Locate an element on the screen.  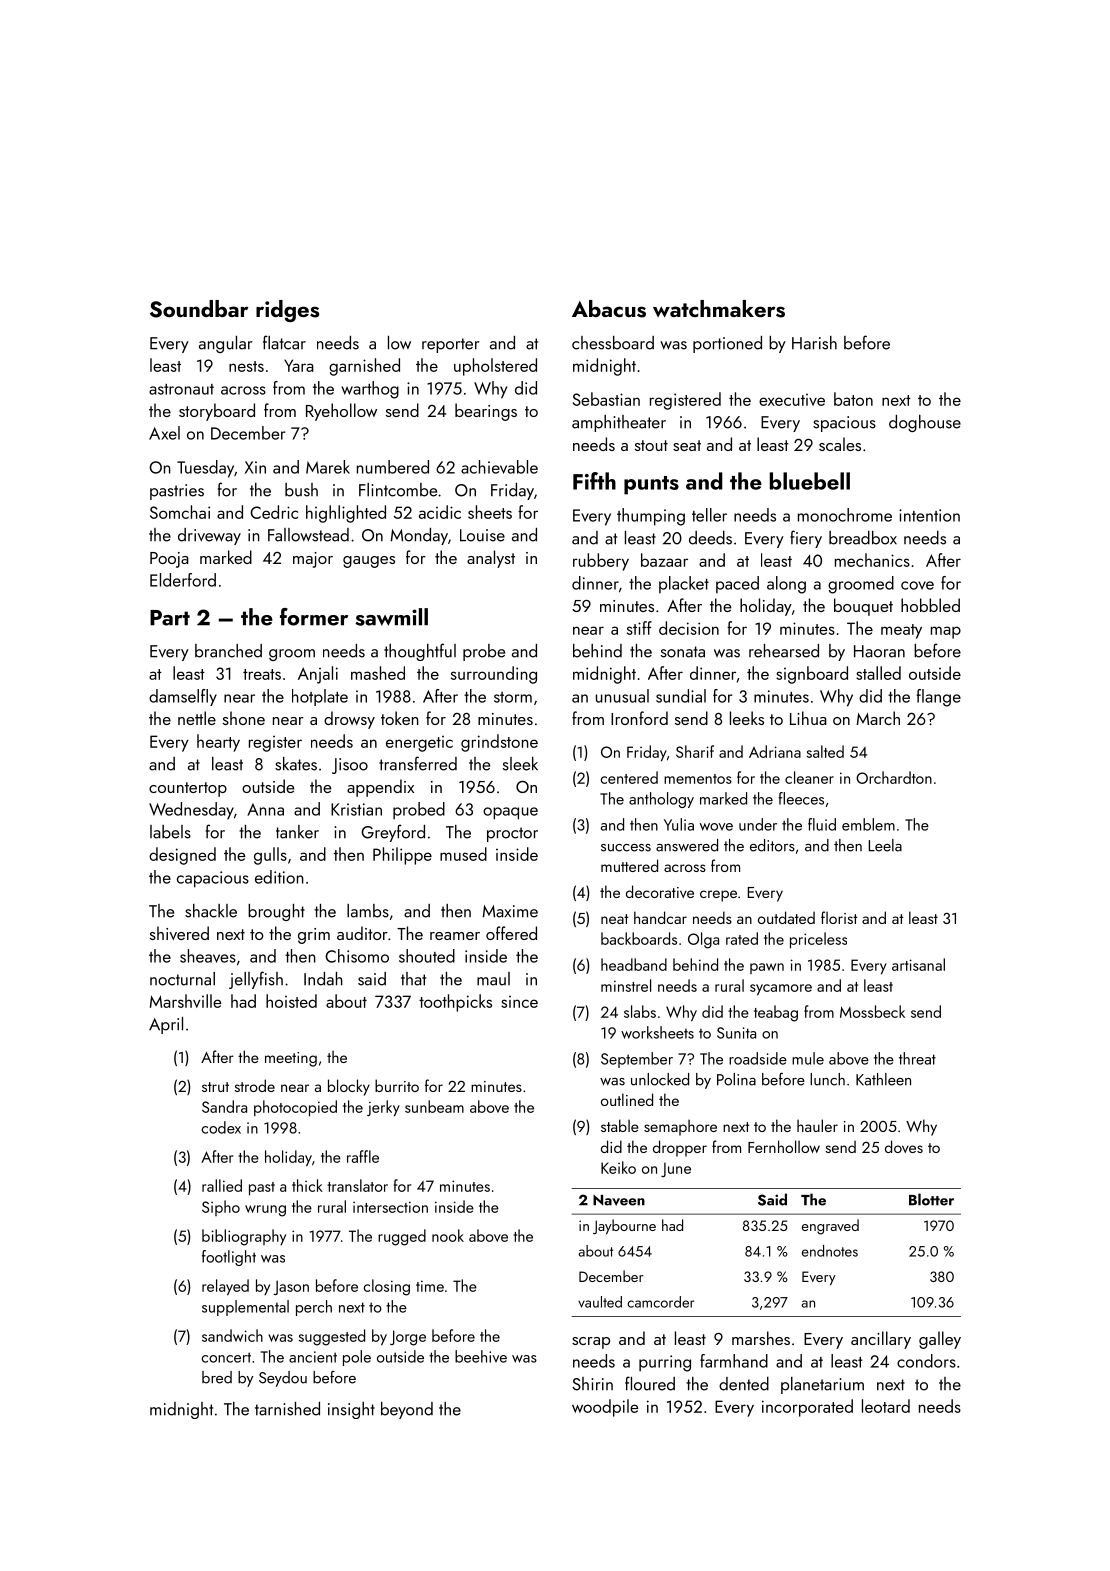
neat is located at coordinates (614, 919).
